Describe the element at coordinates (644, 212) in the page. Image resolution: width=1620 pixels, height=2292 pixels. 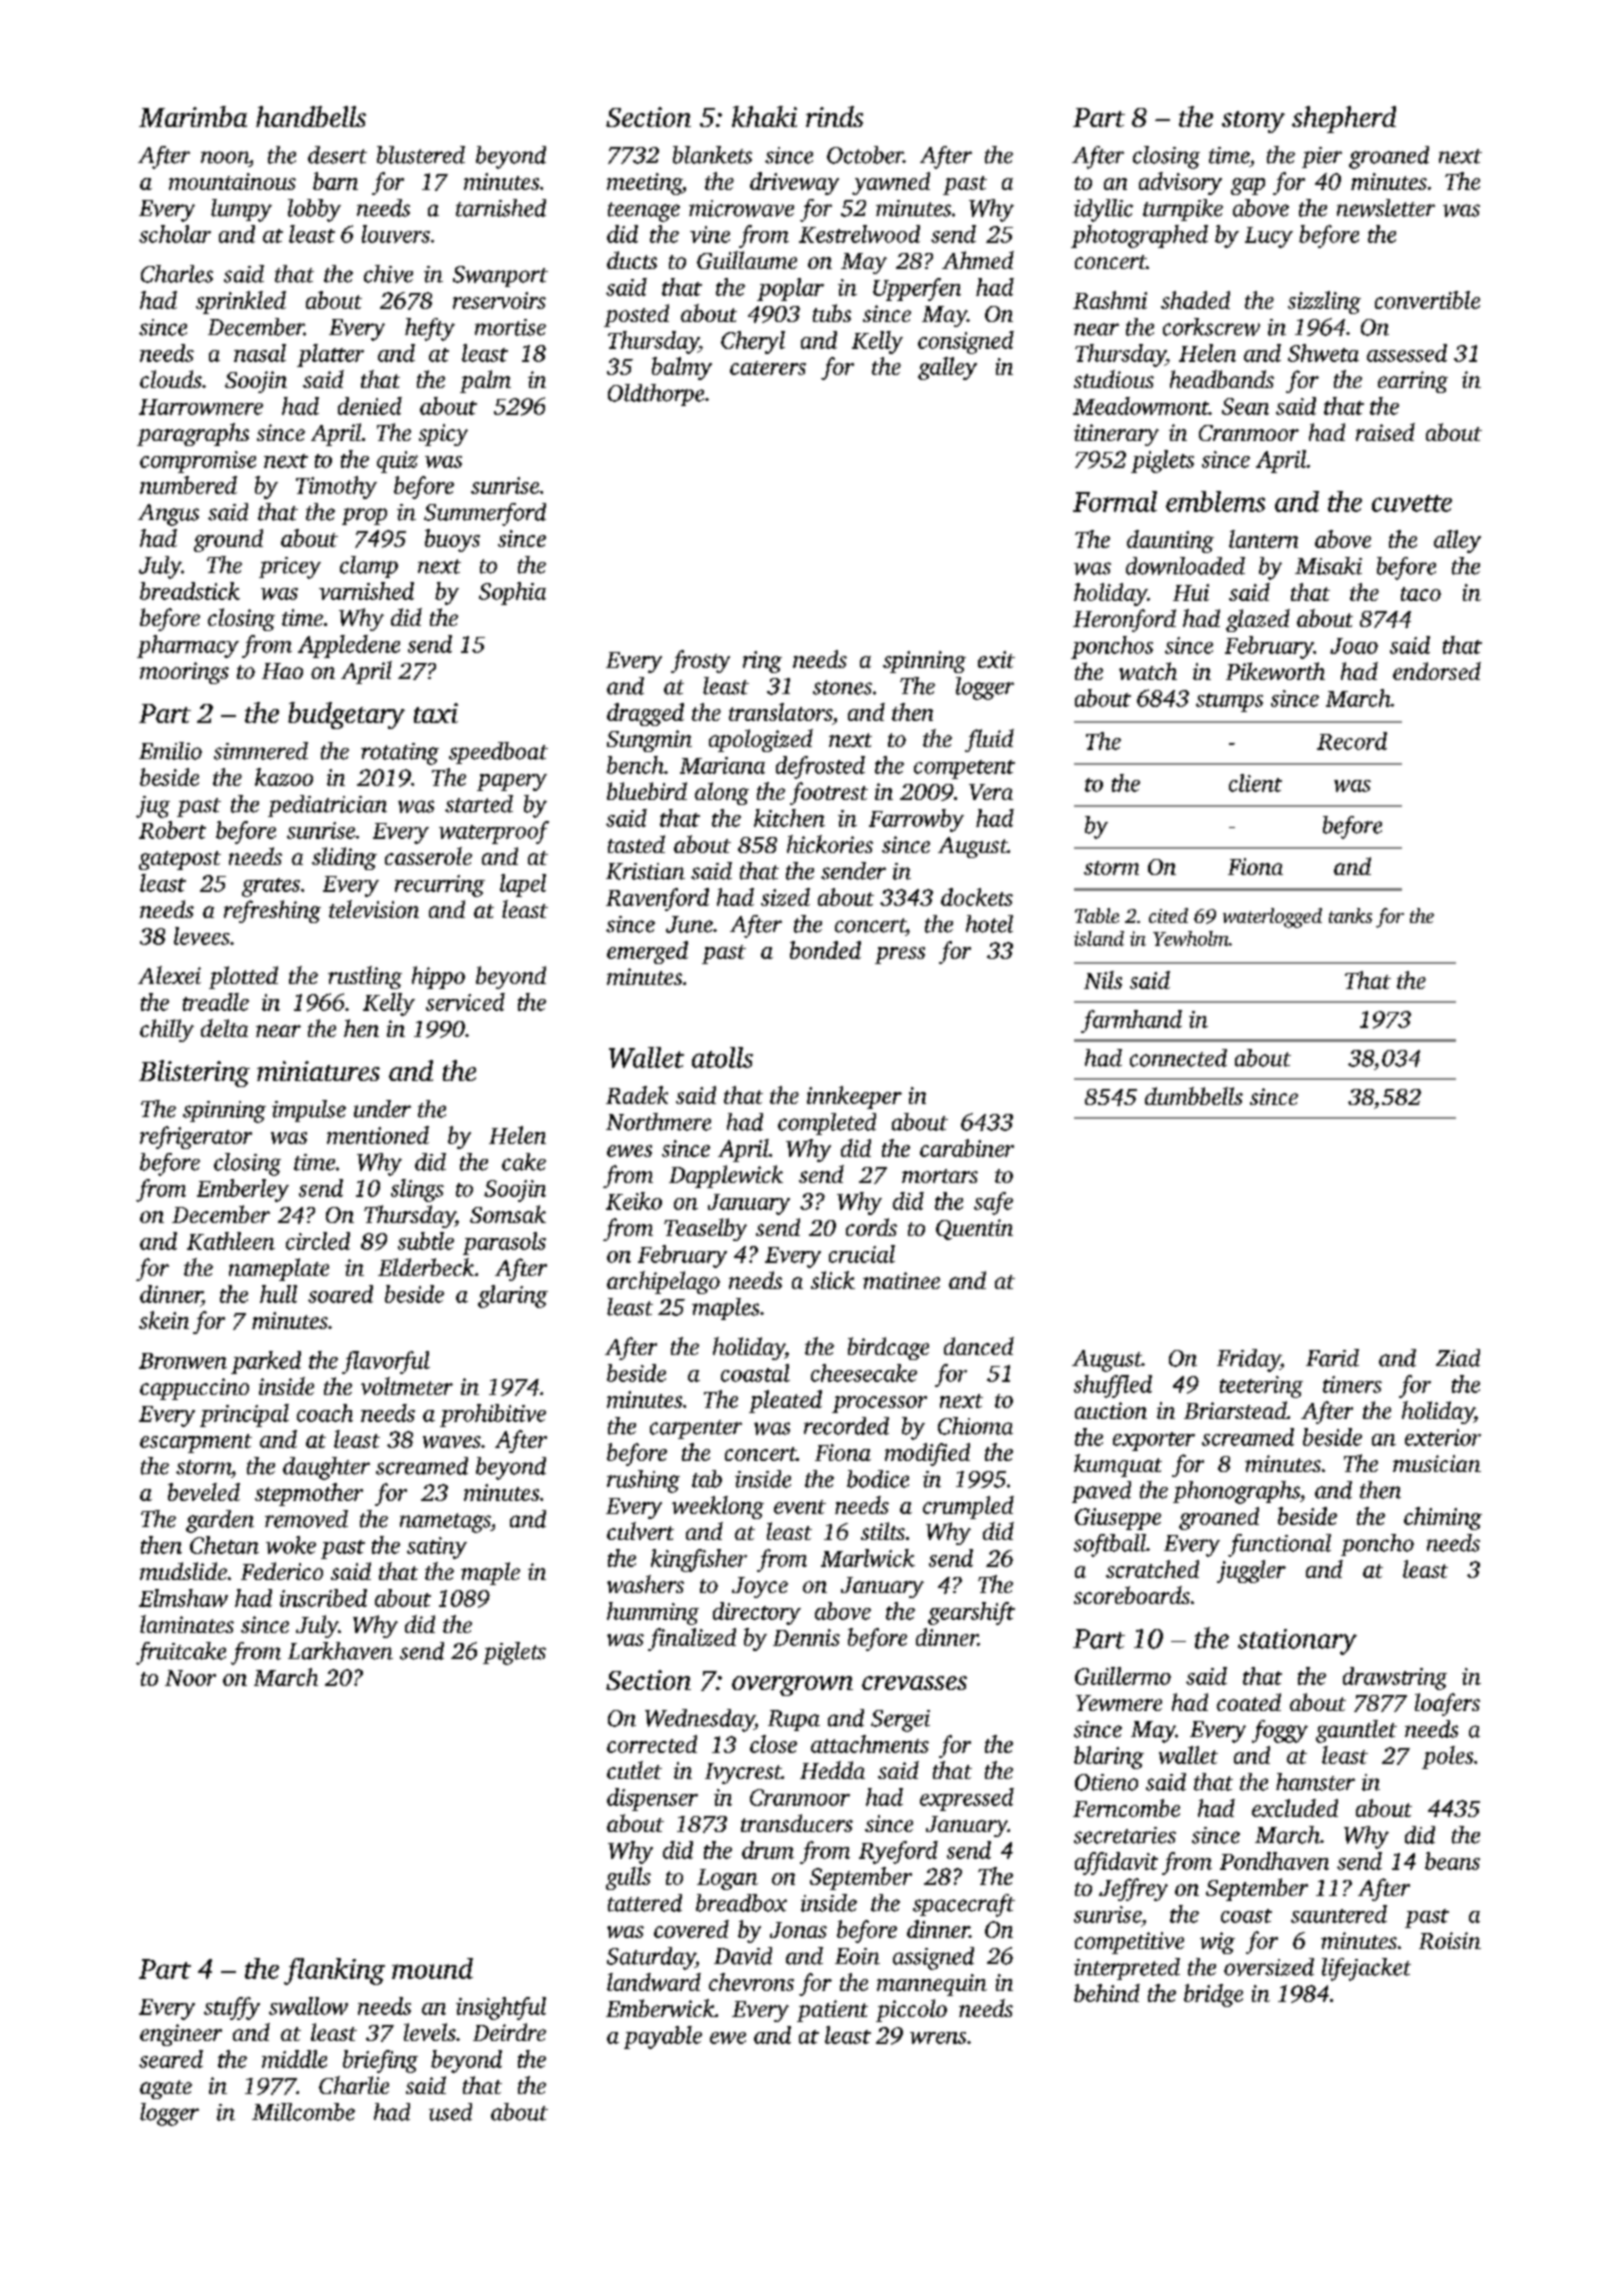
I see `teenage` at that location.
